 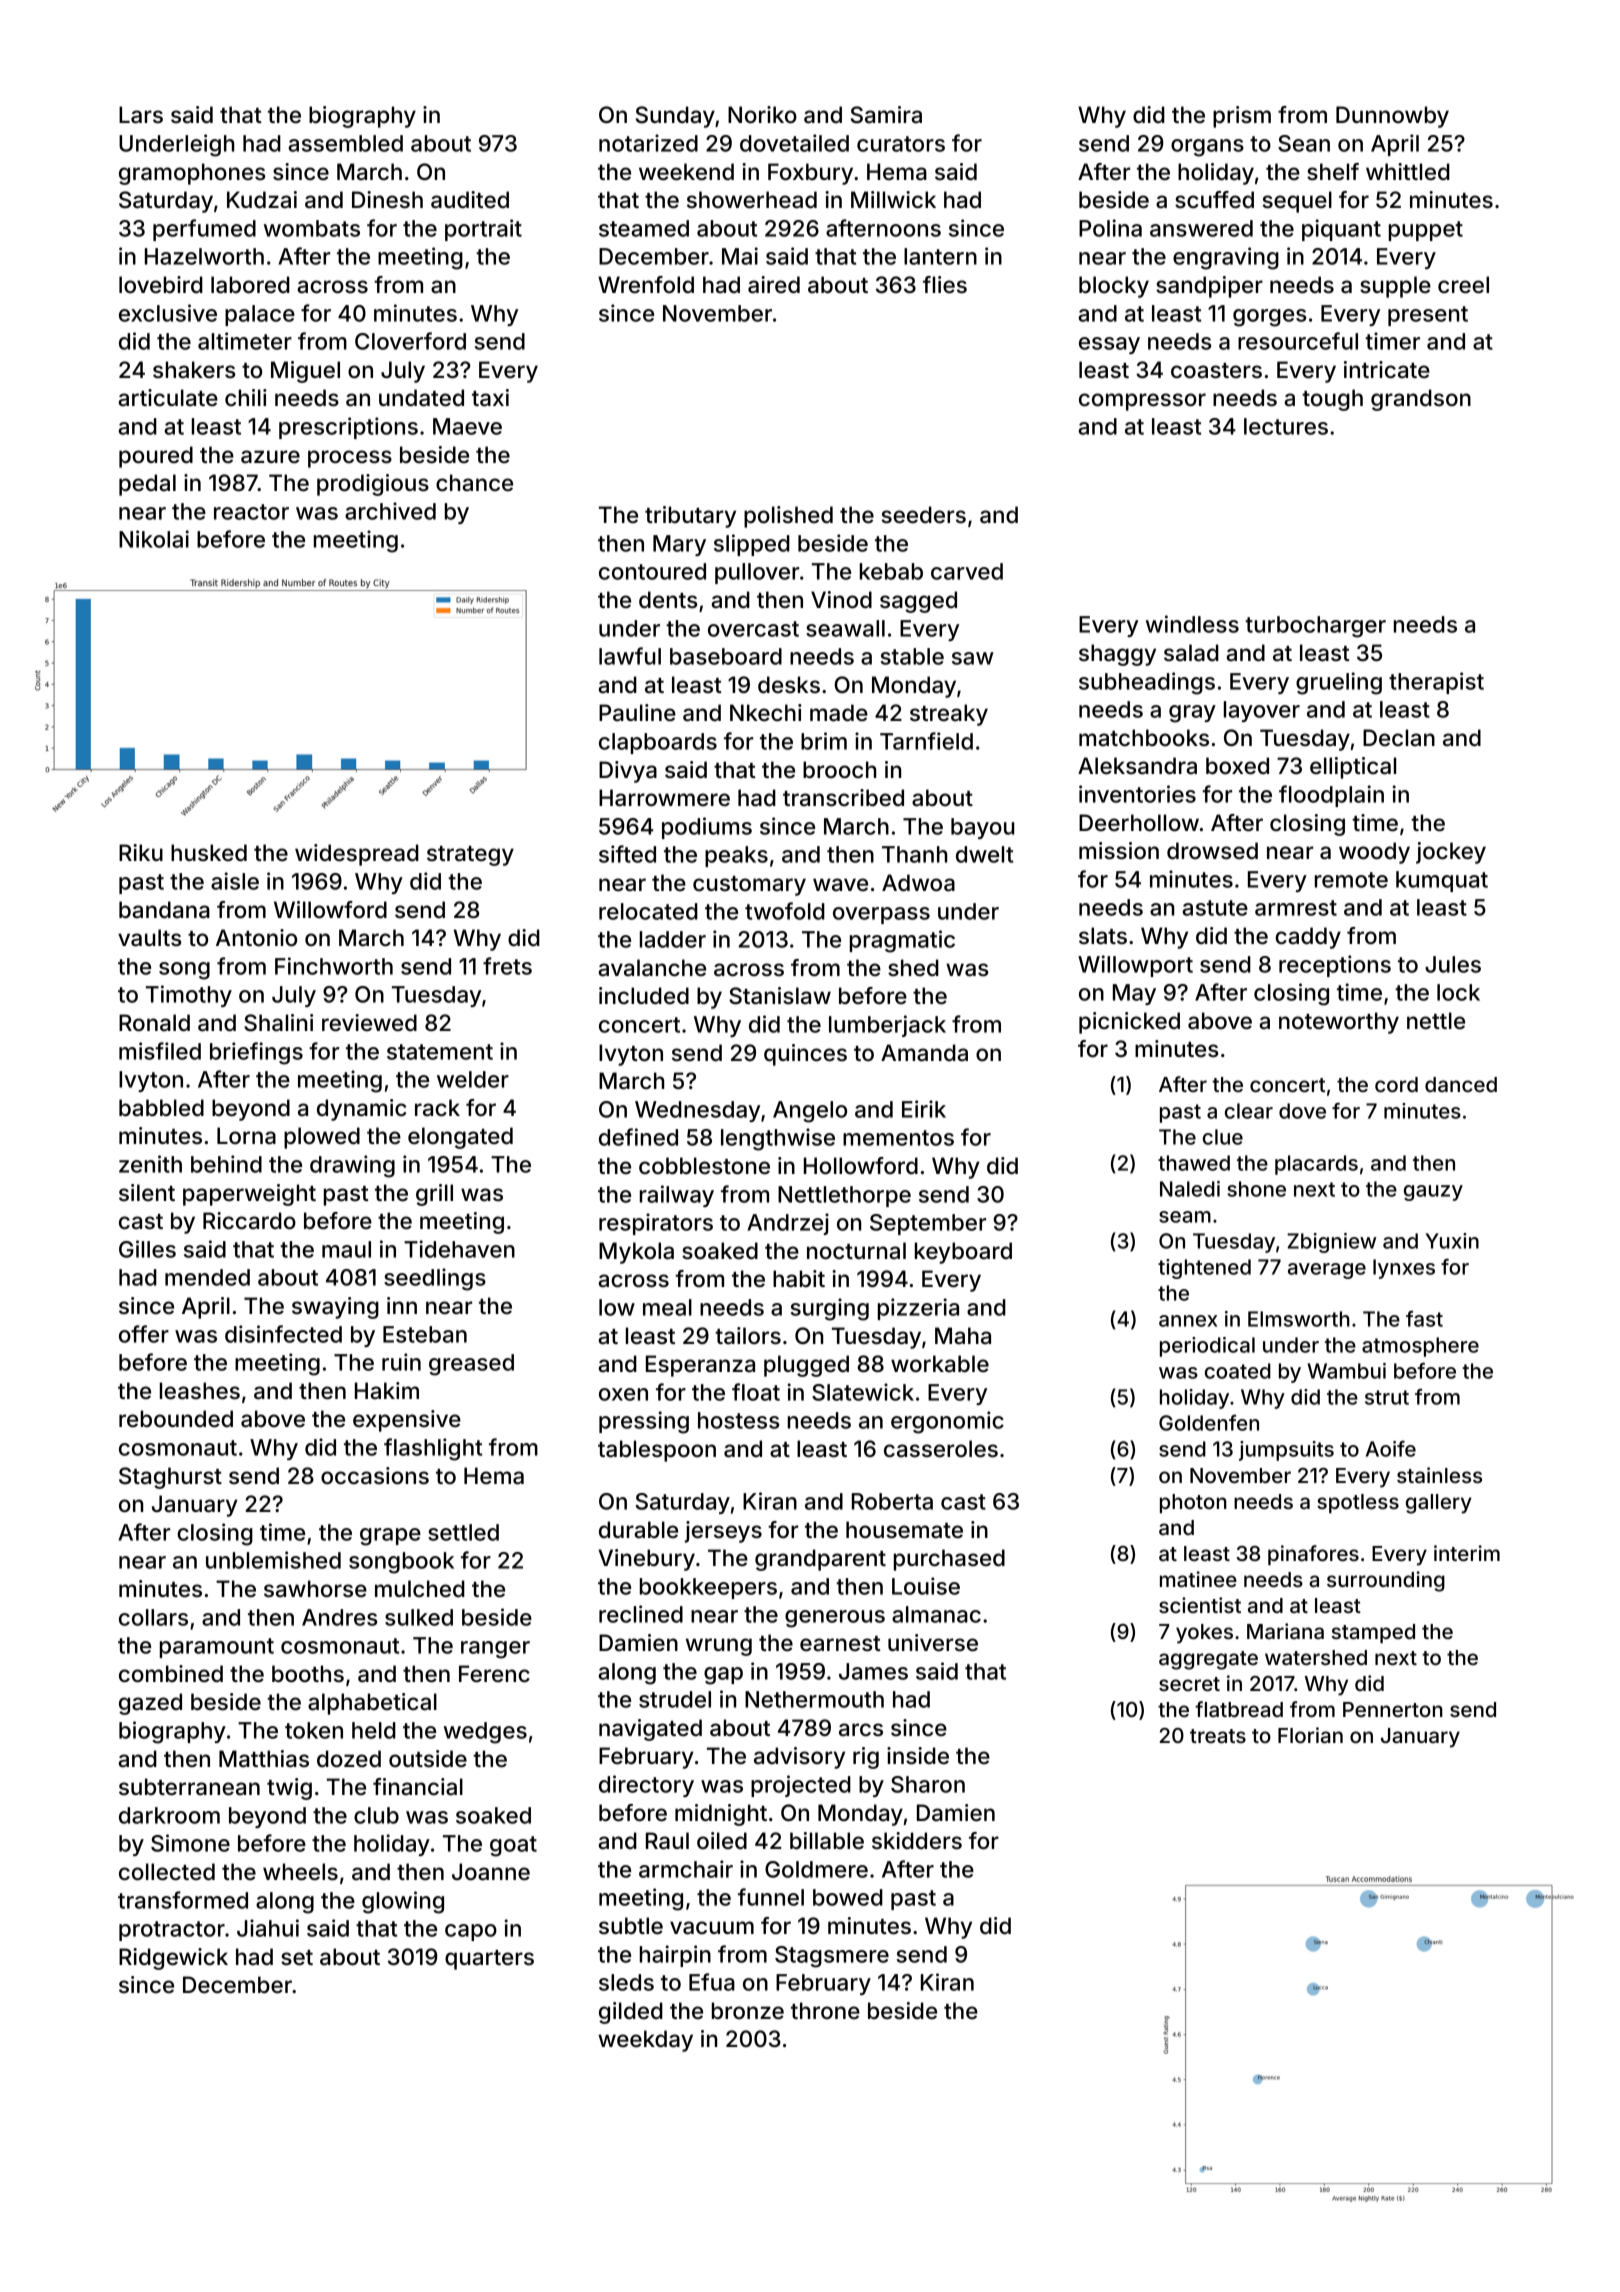 I want to click on widespread, so click(x=357, y=855).
